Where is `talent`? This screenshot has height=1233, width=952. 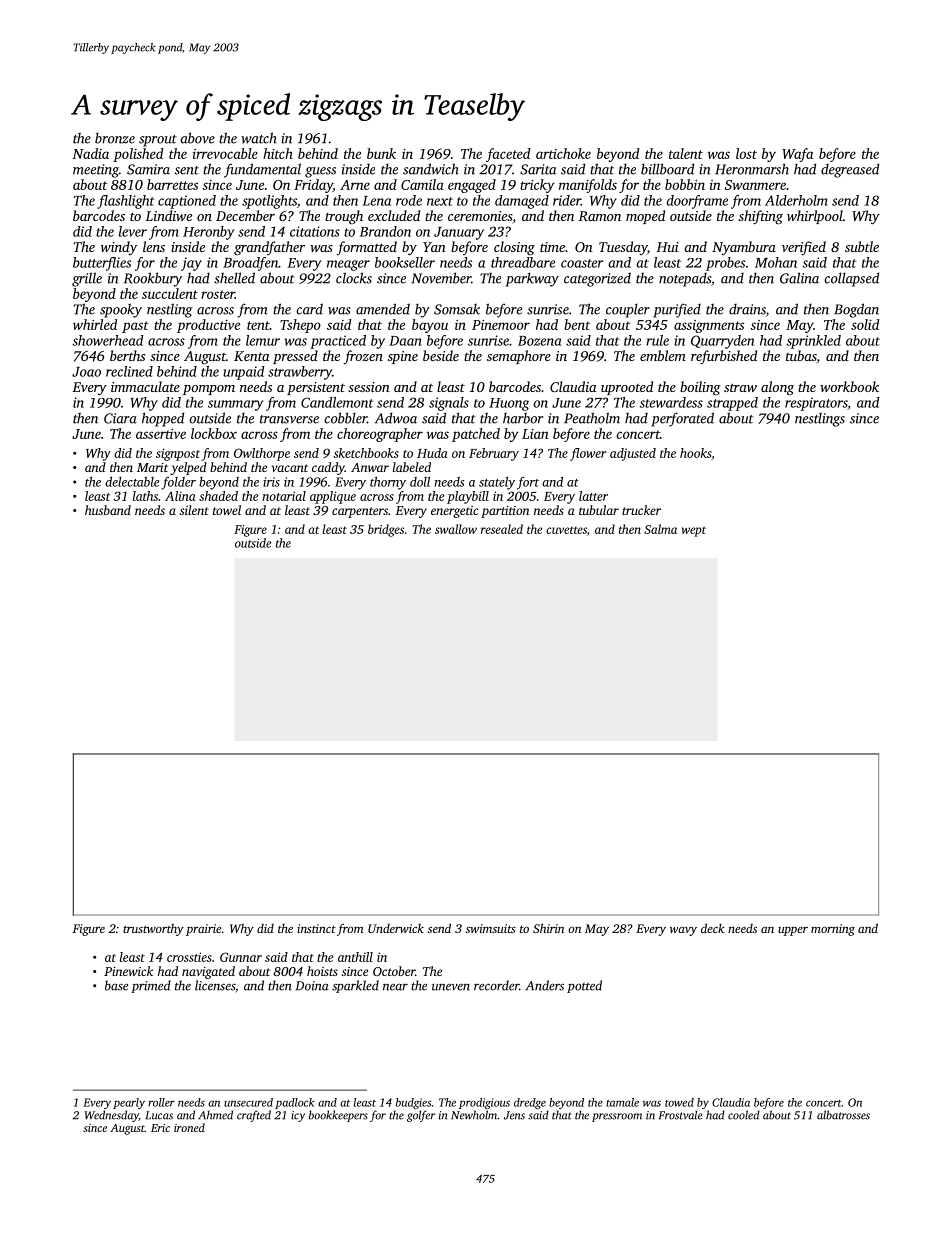 talent is located at coordinates (686, 153).
